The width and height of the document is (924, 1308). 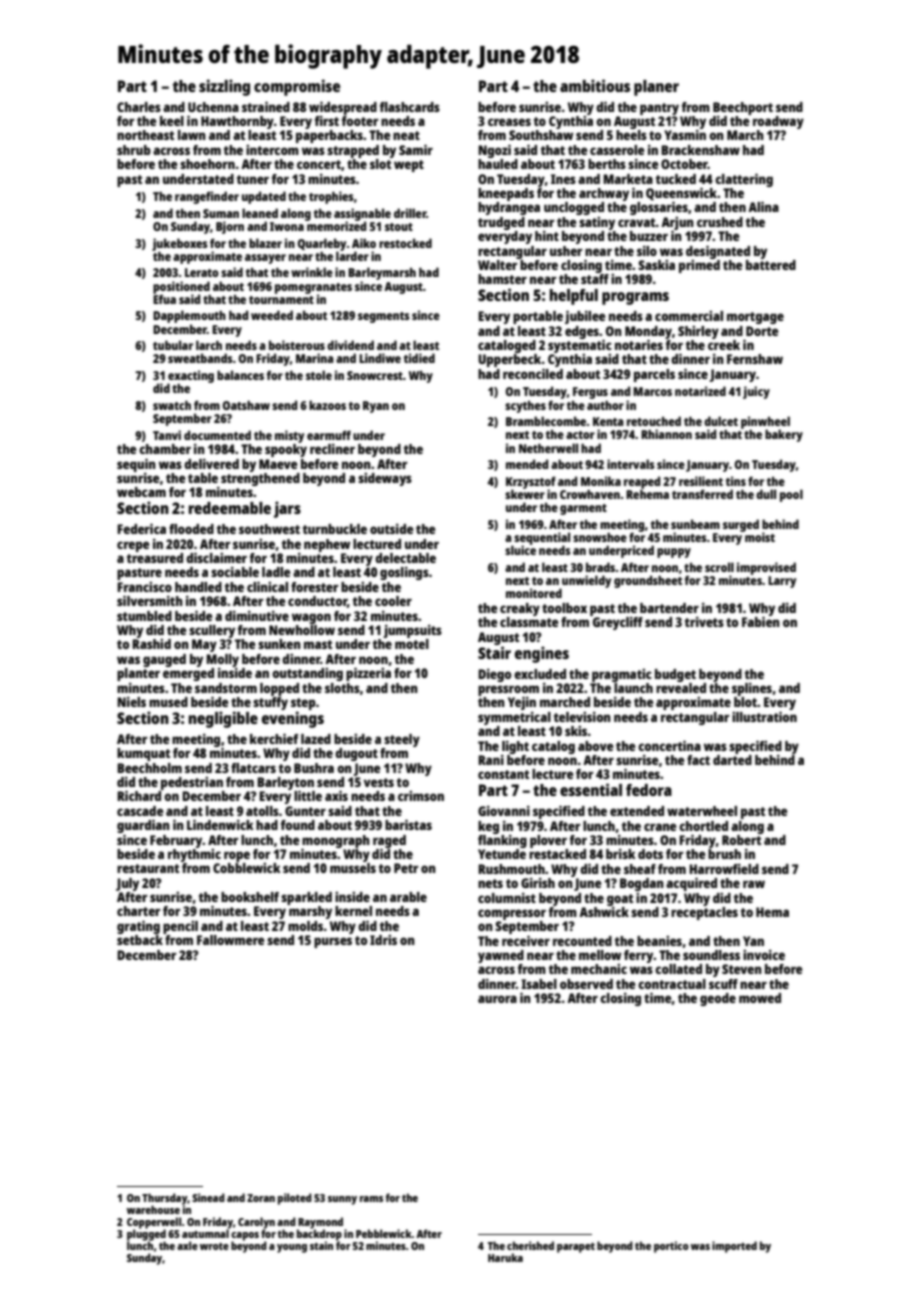 I want to click on kneepads, so click(x=506, y=194).
